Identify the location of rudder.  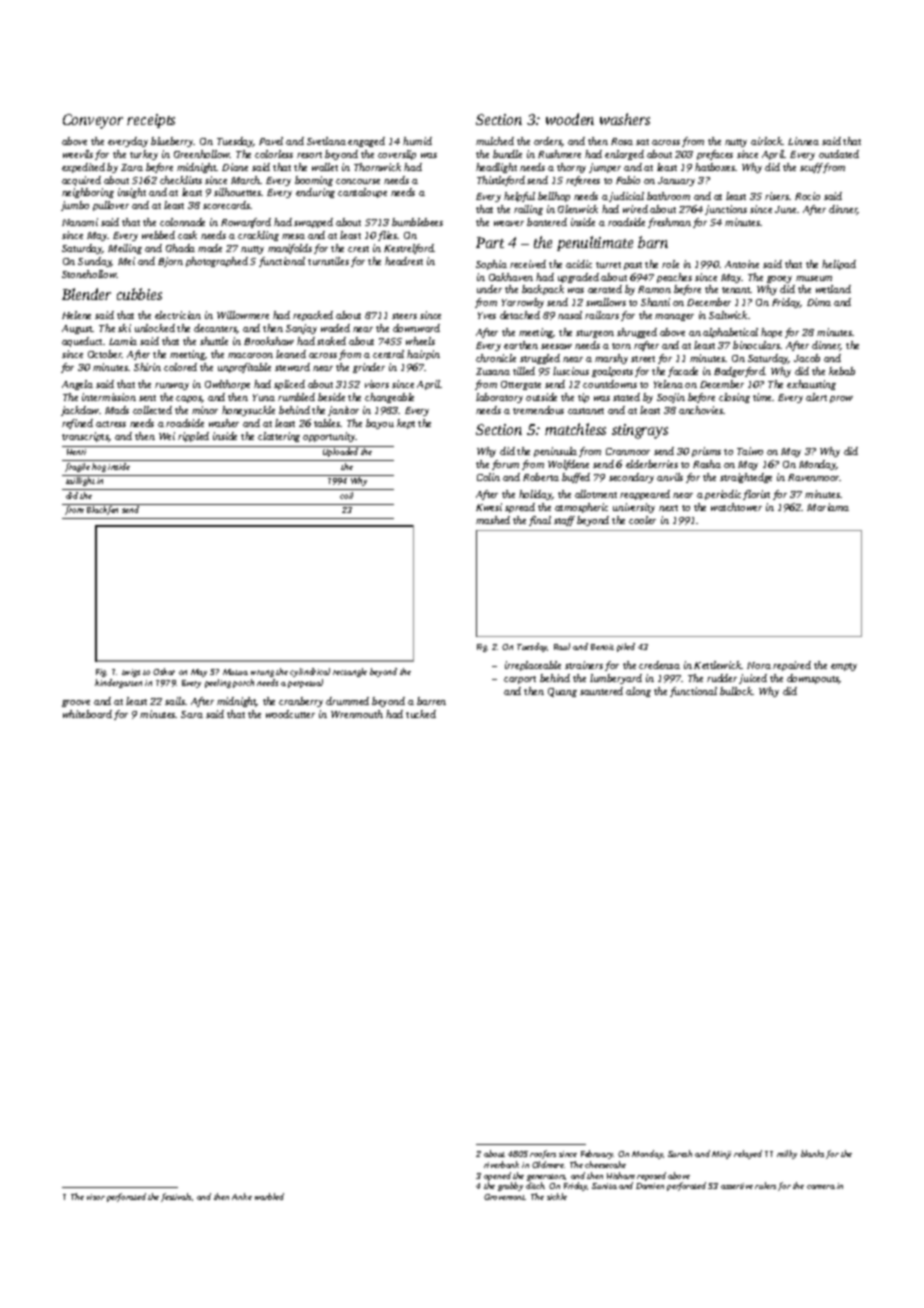
(722, 678).
